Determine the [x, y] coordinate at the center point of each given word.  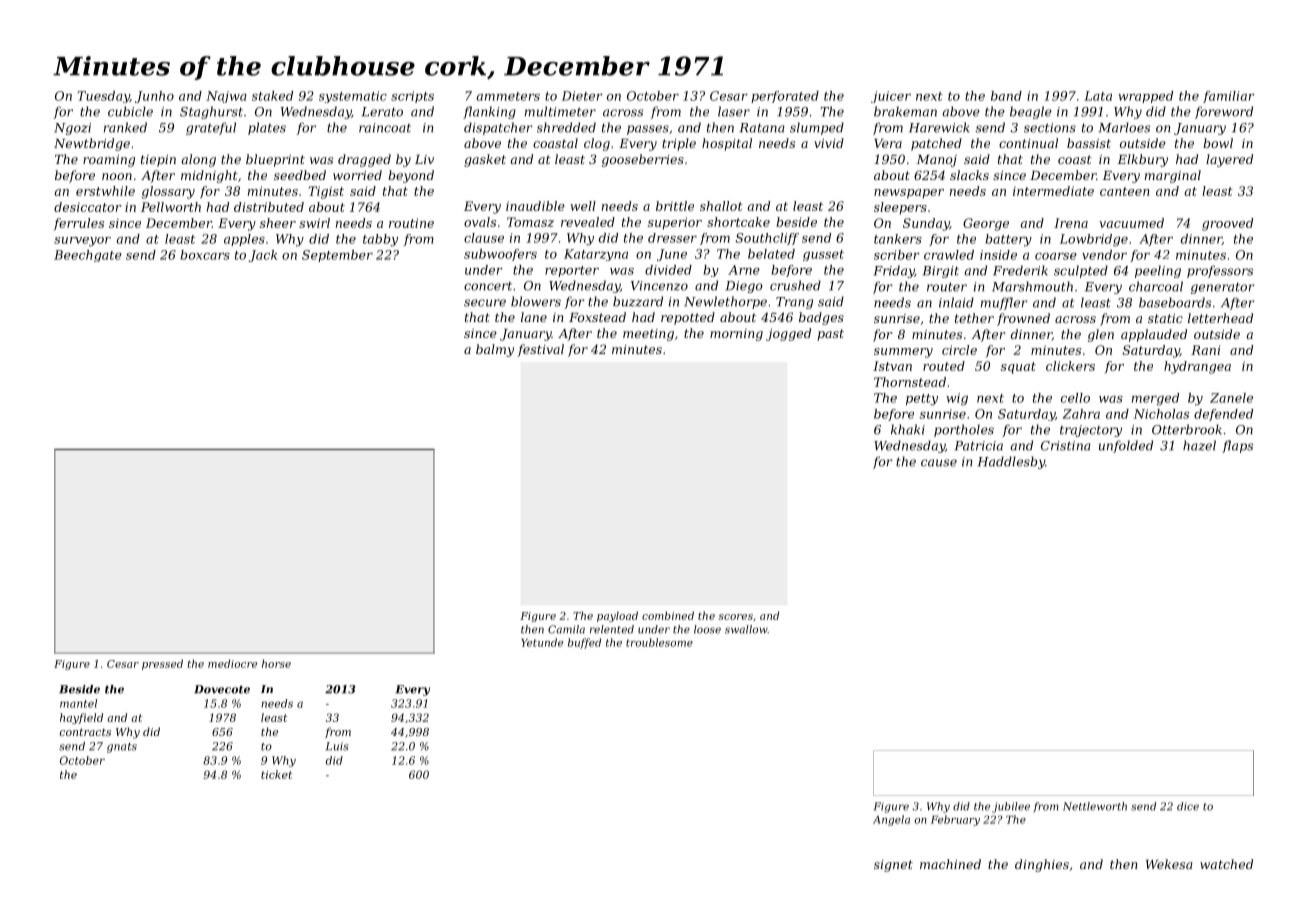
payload [617, 616]
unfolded [1126, 446]
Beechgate [88, 256]
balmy [495, 350]
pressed [162, 664]
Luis [337, 746]
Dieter [582, 96]
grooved [1227, 224]
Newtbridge [92, 144]
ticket [276, 774]
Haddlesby [1011, 462]
